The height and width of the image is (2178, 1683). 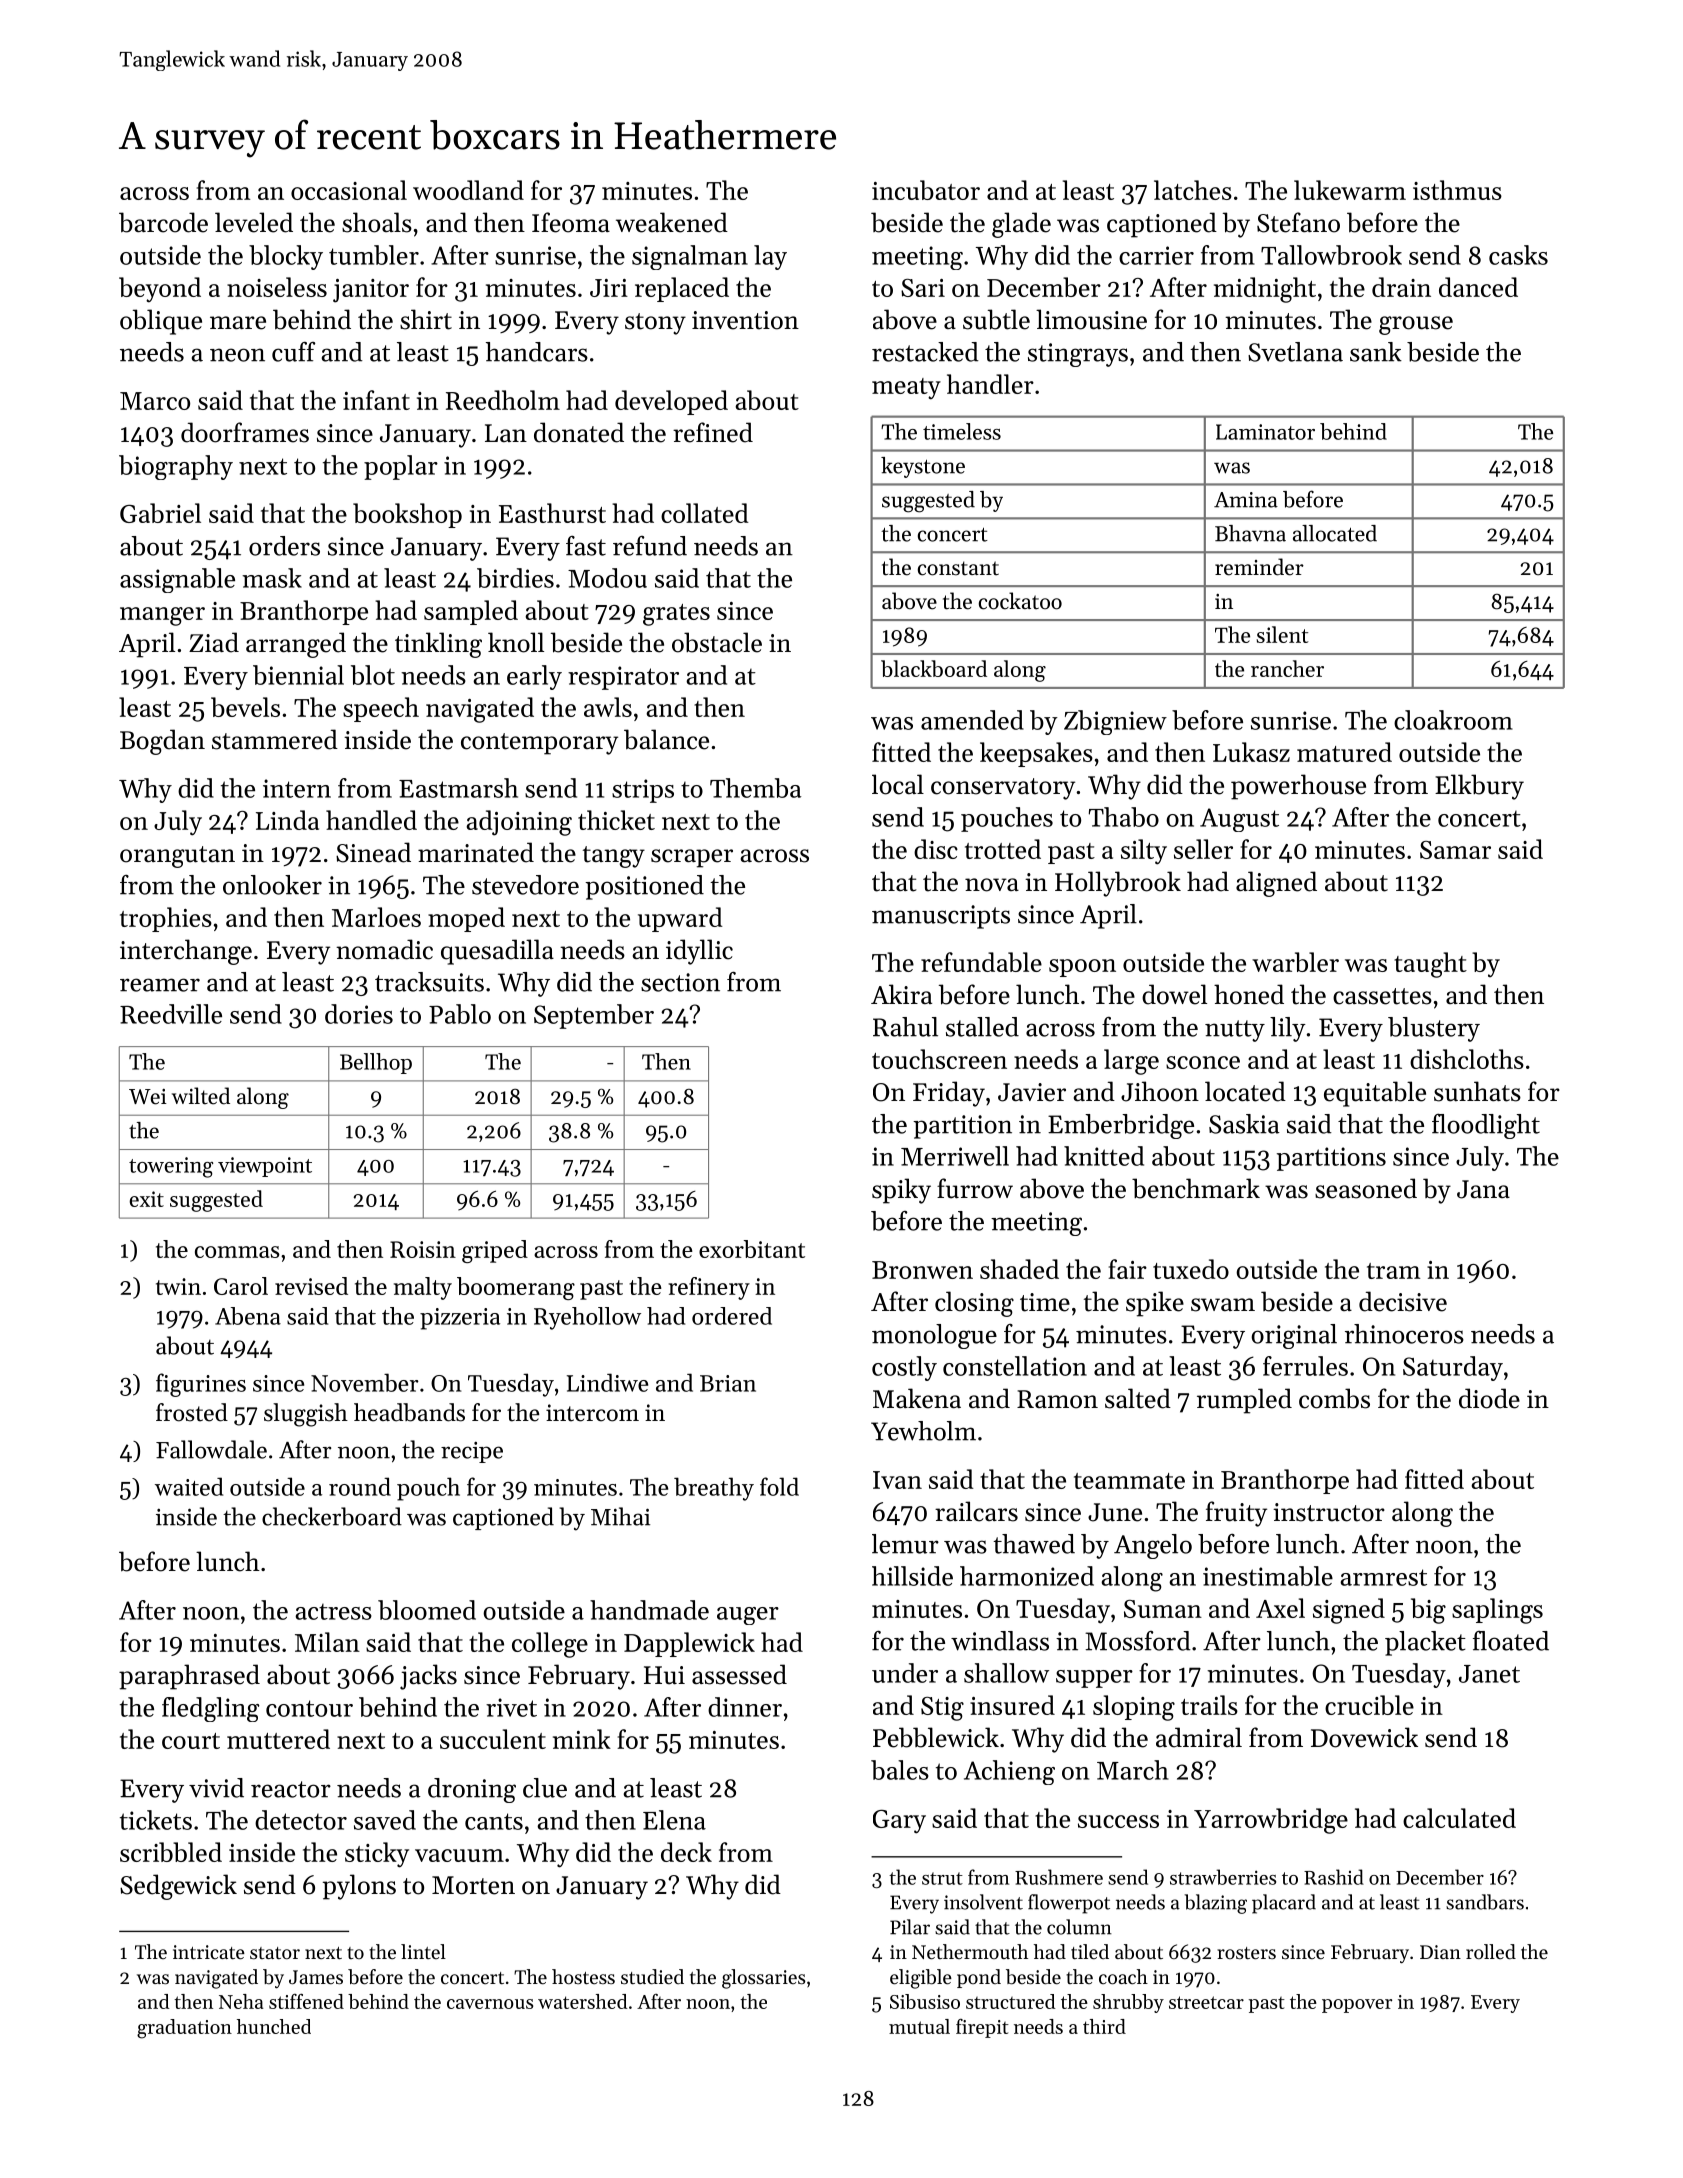 What do you see at coordinates (713, 432) in the image?
I see `refined` at bounding box center [713, 432].
